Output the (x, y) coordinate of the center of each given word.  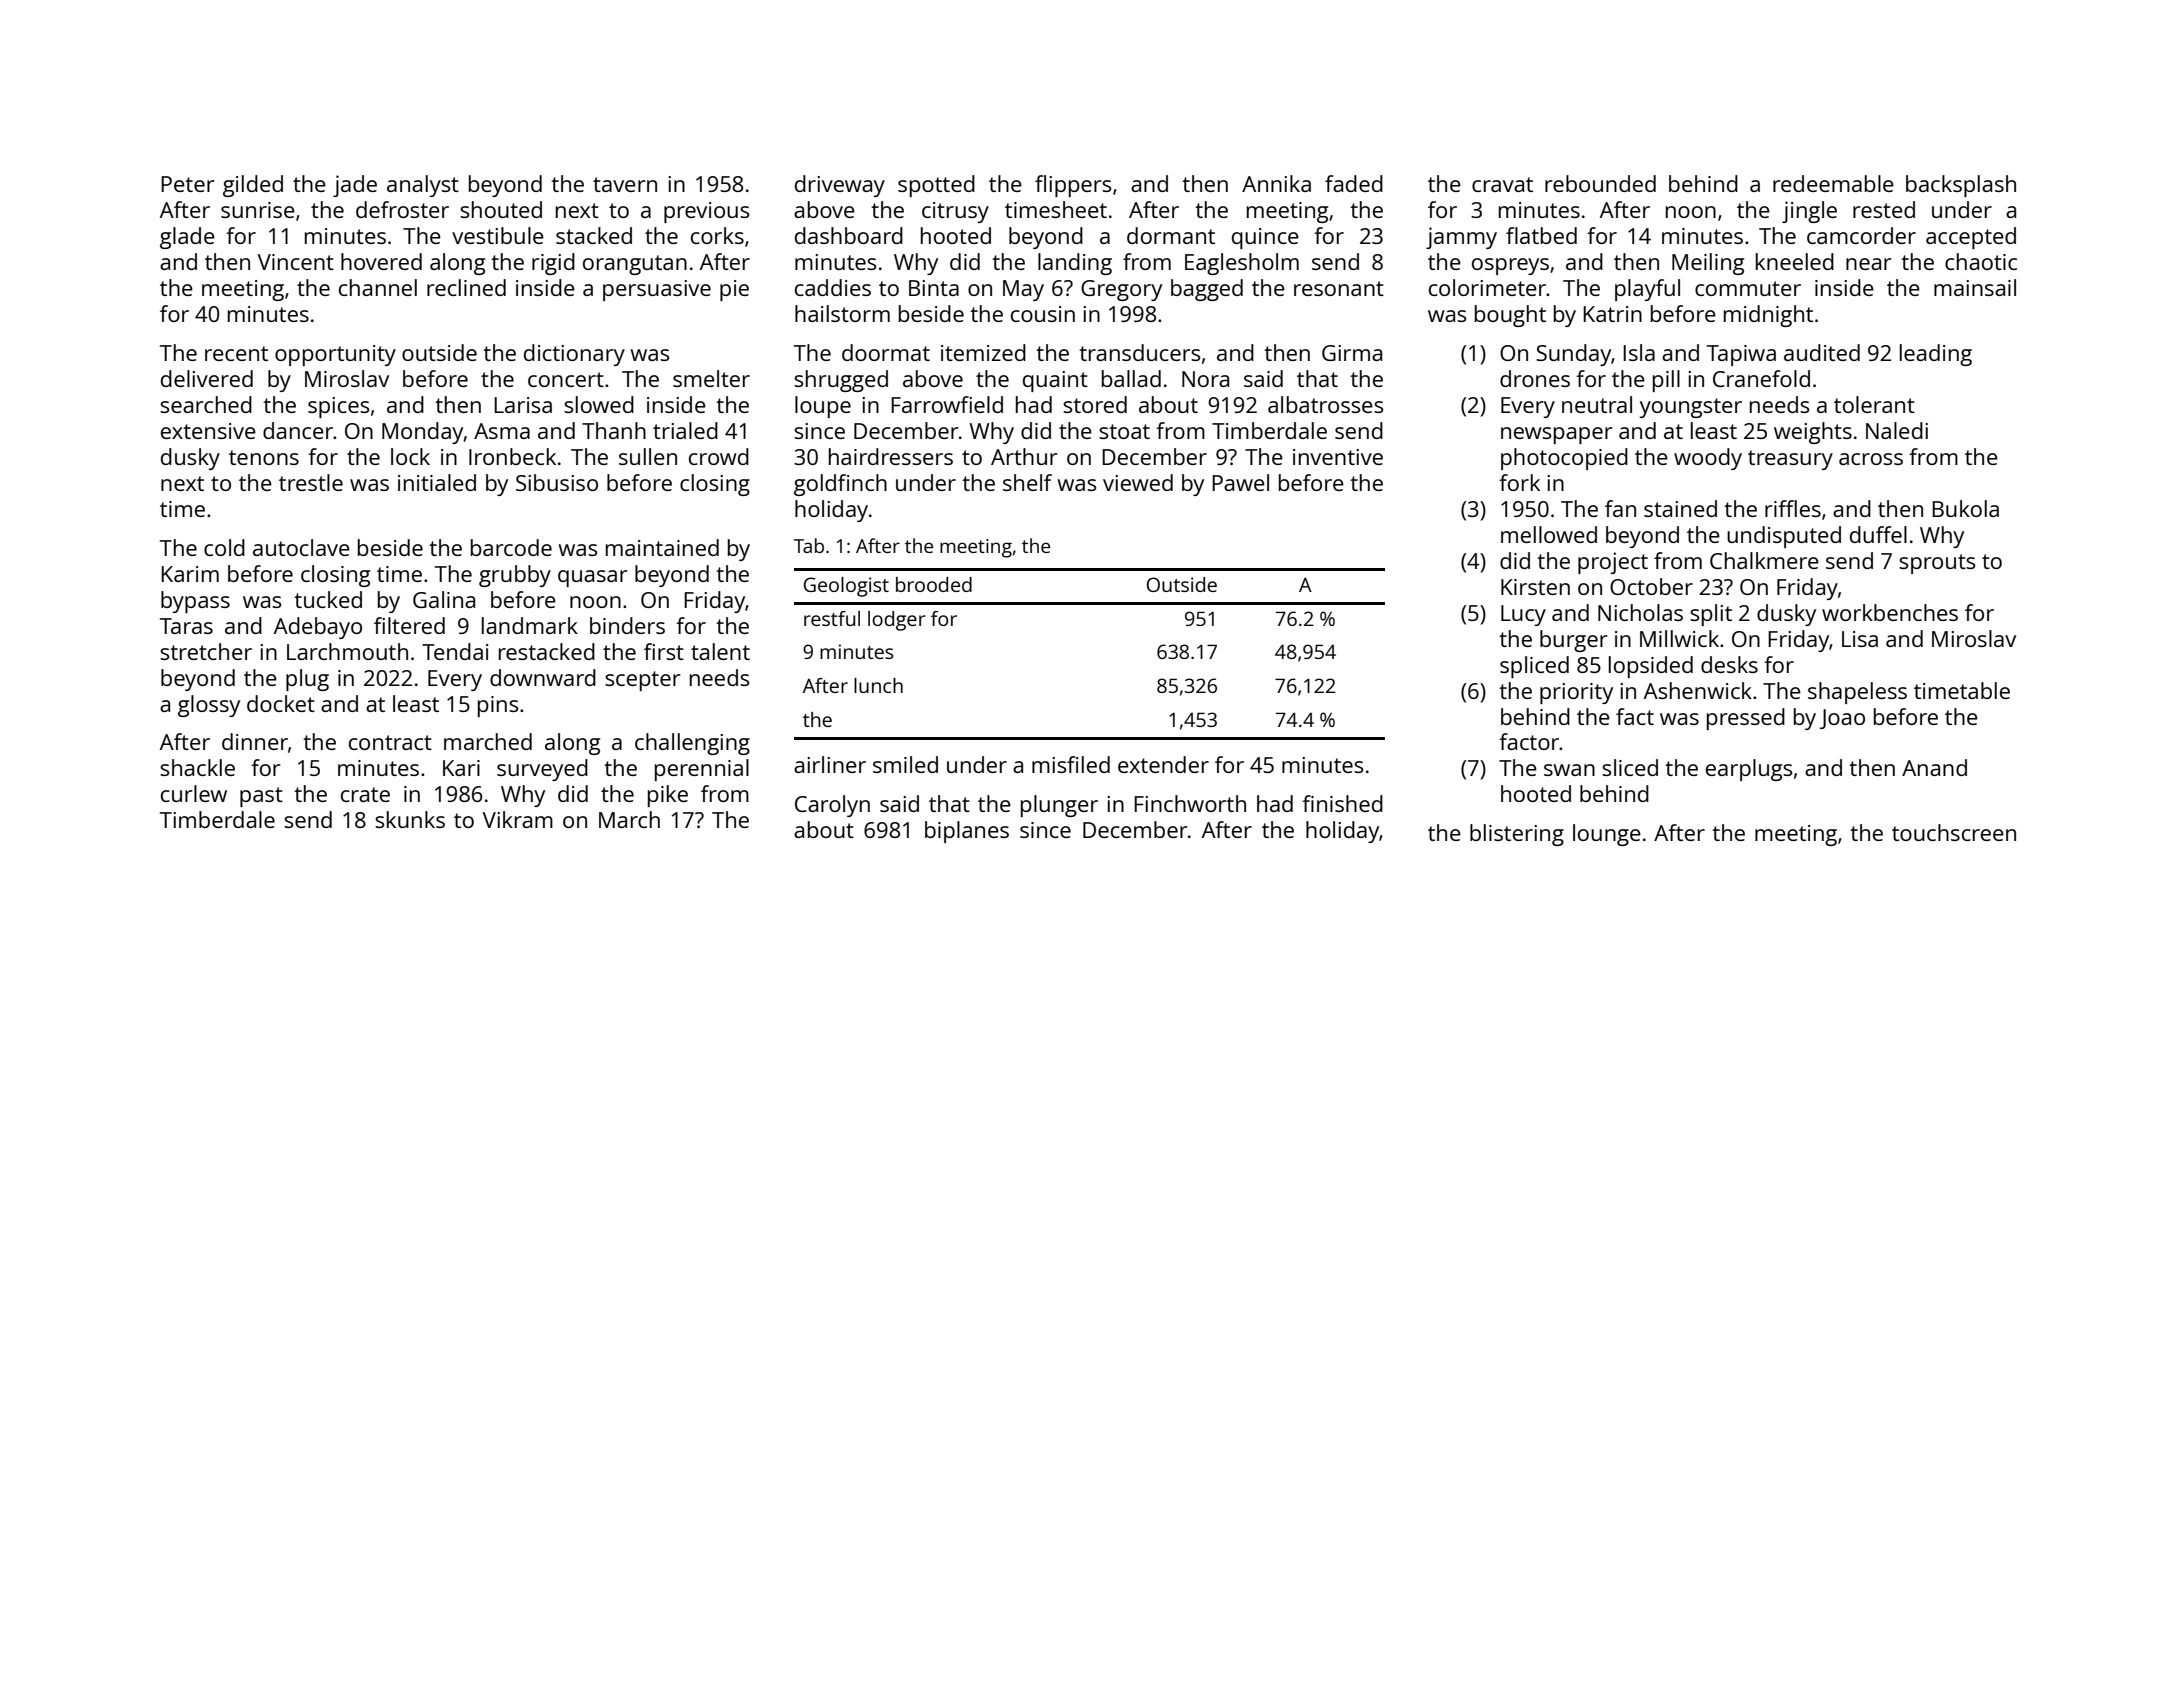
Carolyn (832, 806)
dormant (1171, 235)
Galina (444, 599)
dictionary (574, 355)
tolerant (1874, 404)
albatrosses (1325, 404)
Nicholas (1640, 612)
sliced (1630, 767)
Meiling (1708, 264)
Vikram (518, 819)
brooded (934, 584)
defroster (402, 209)
